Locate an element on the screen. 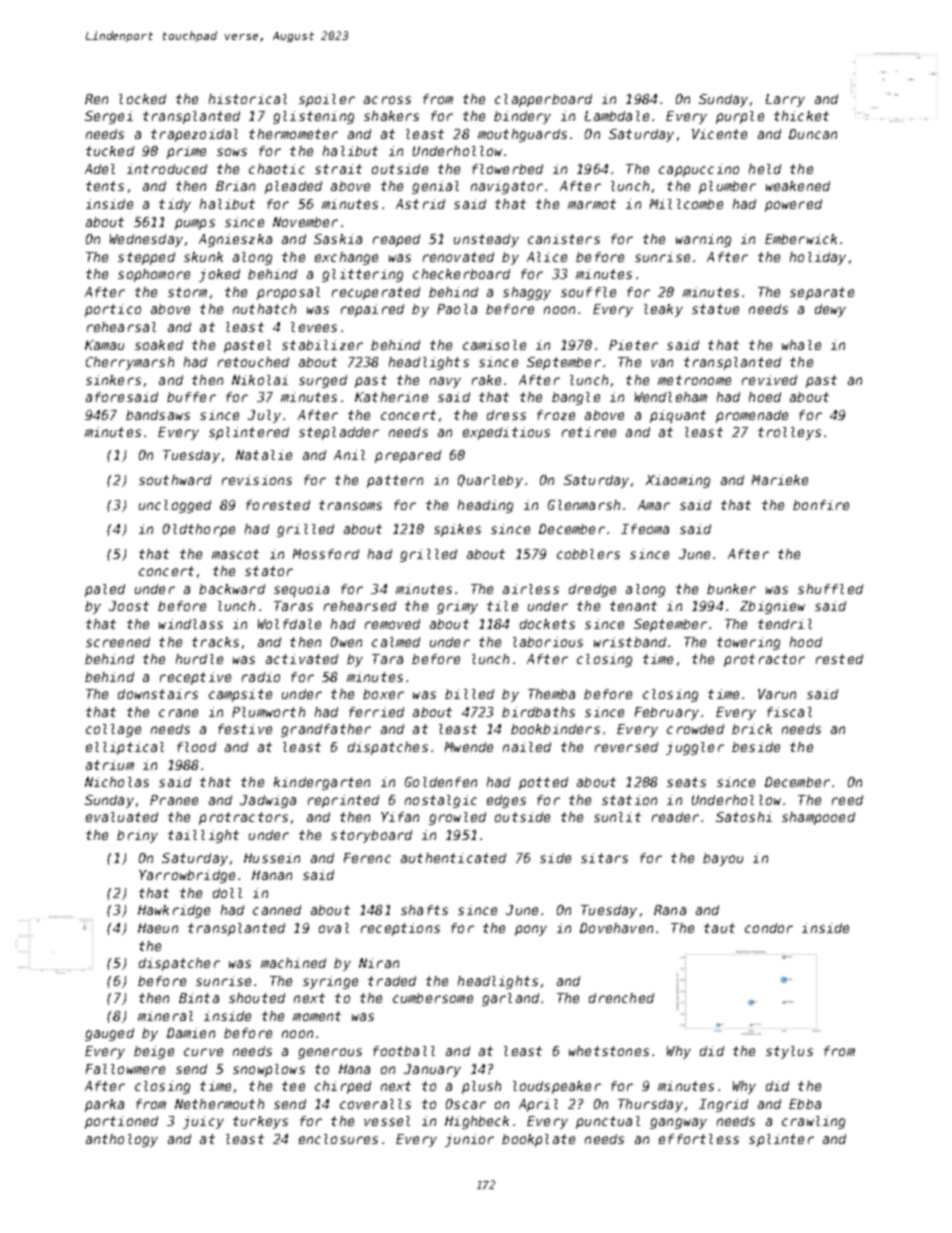 The image size is (952, 1233). sequoia is located at coordinates (301, 590).
